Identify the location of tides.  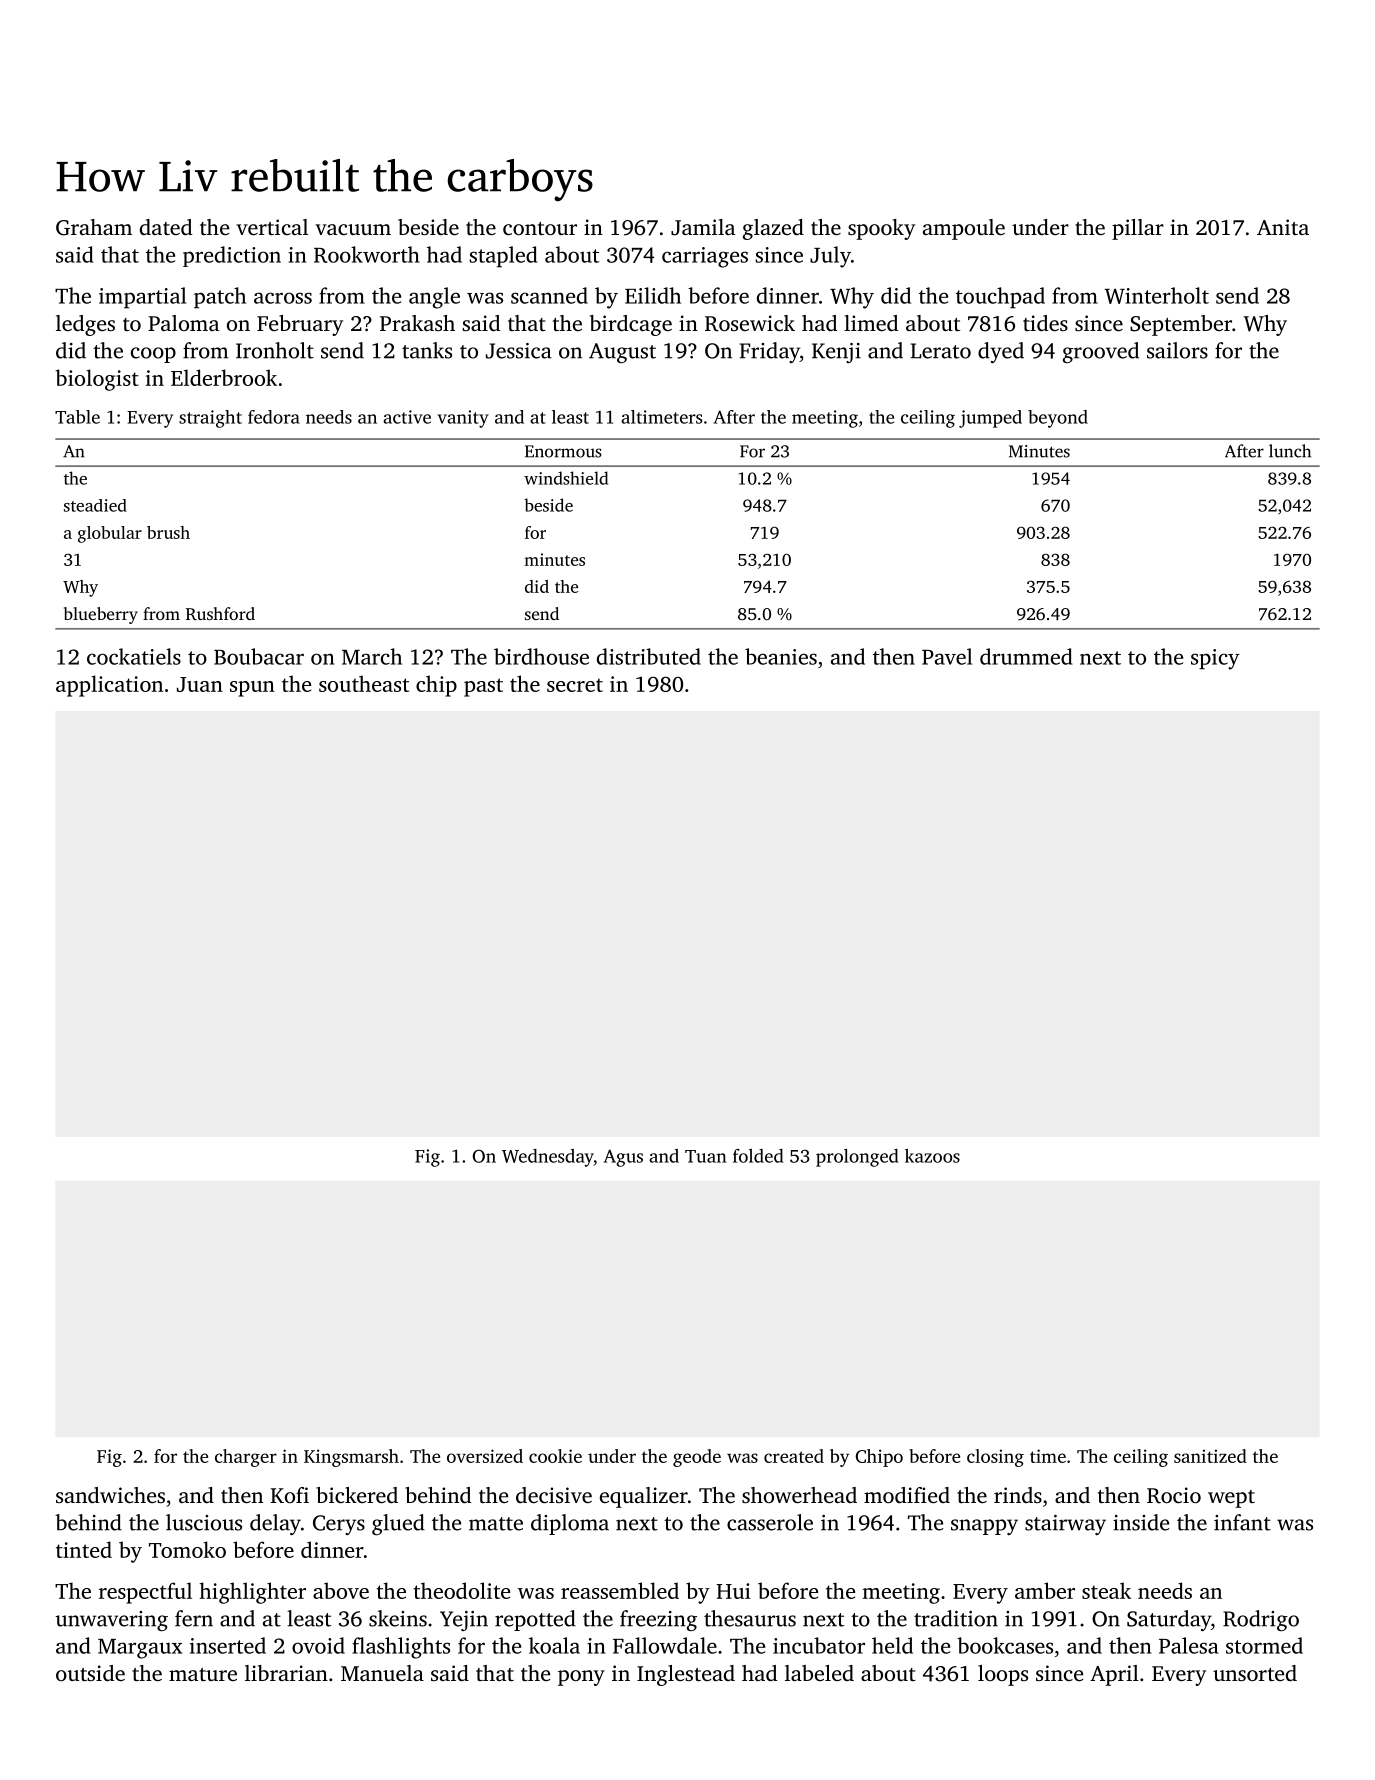
(1045, 323).
